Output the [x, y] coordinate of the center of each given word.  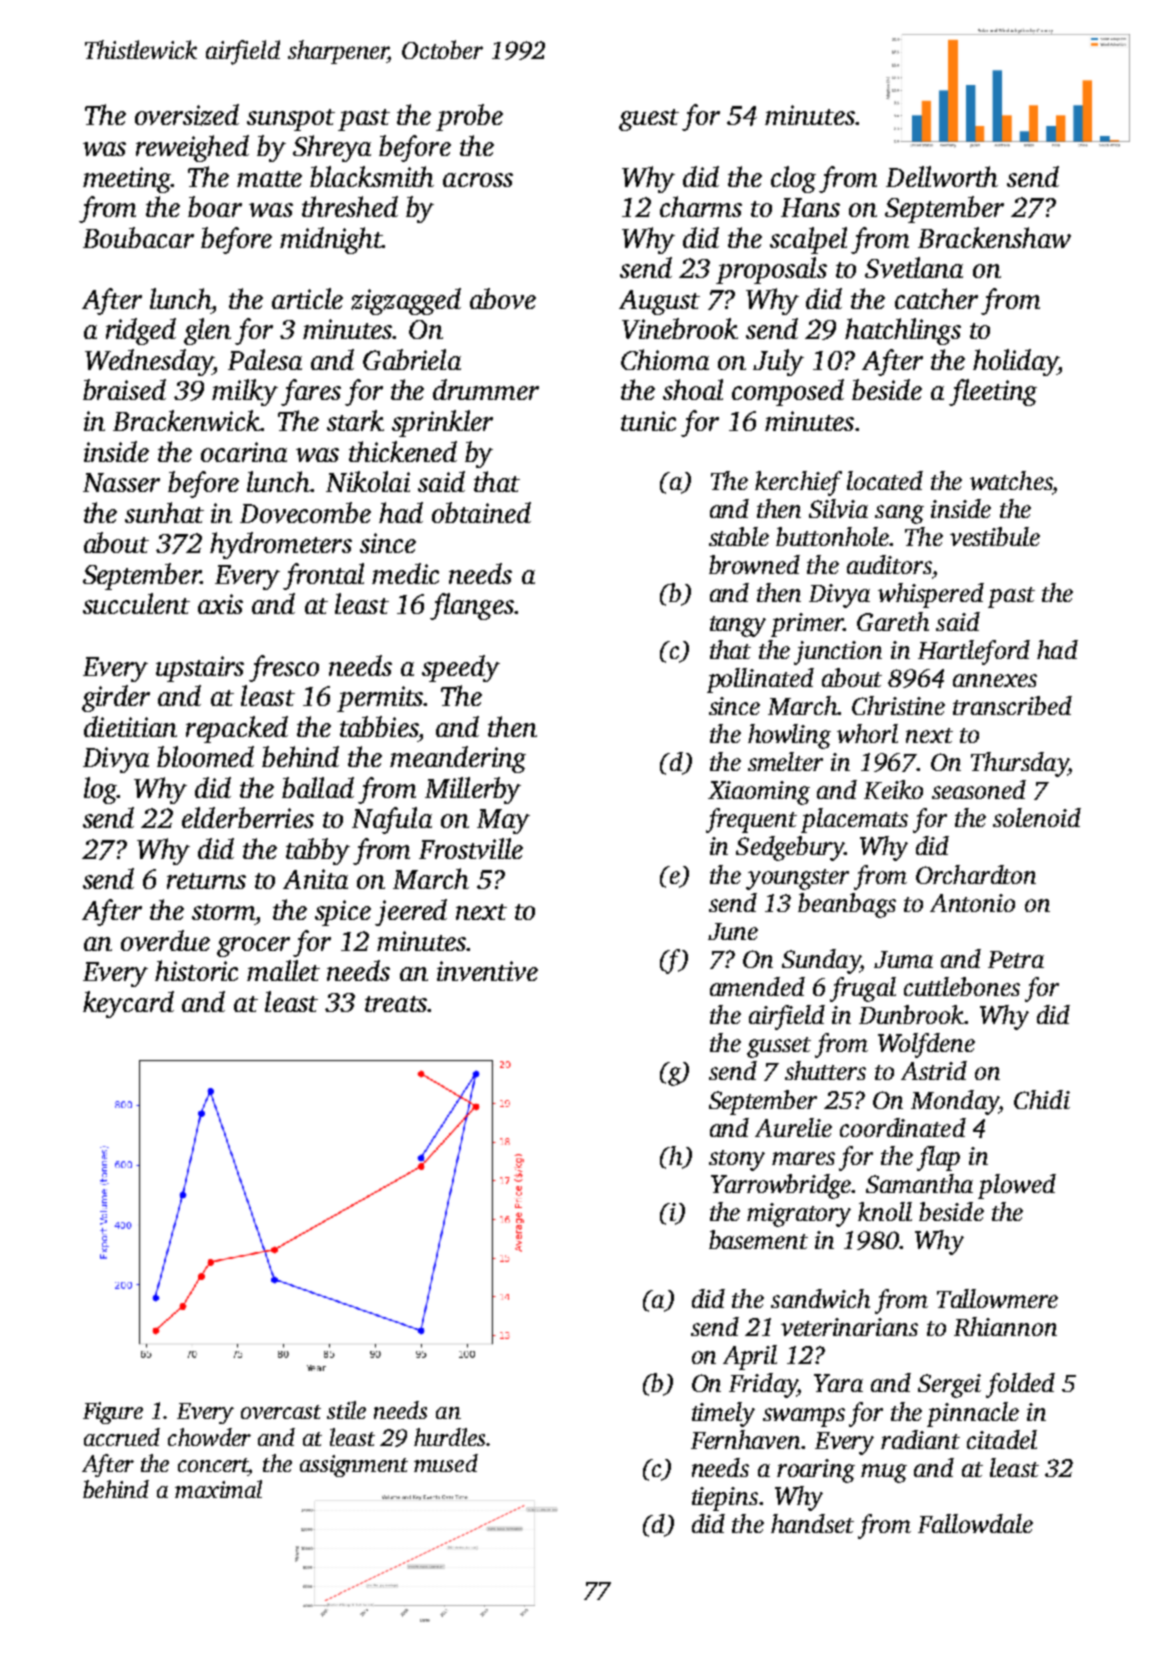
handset [812, 1523]
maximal [218, 1489]
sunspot [291, 120]
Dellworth [942, 176]
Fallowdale [975, 1523]
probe [469, 117]
